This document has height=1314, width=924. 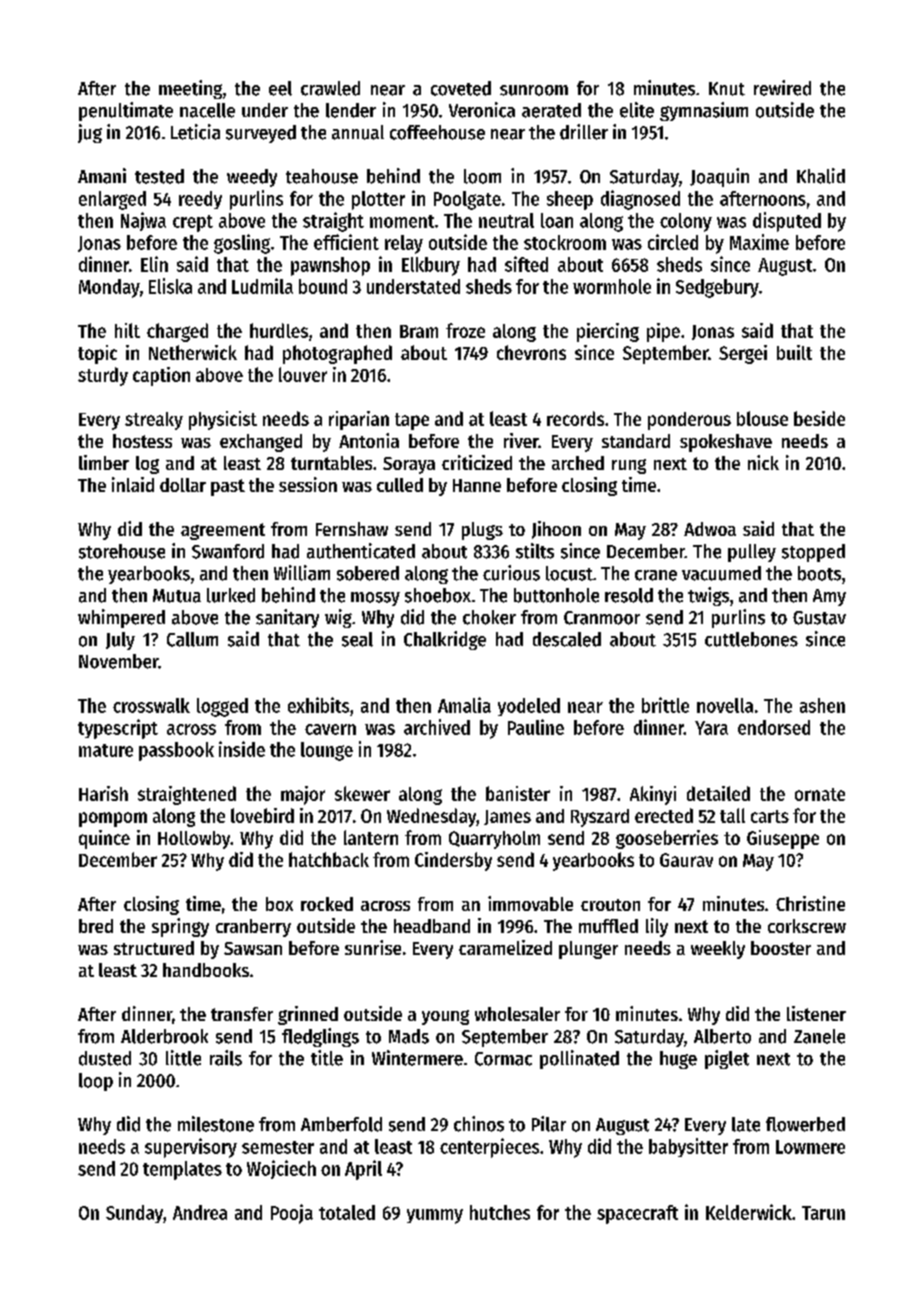 I want to click on Sunday, so click(x=134, y=1214).
